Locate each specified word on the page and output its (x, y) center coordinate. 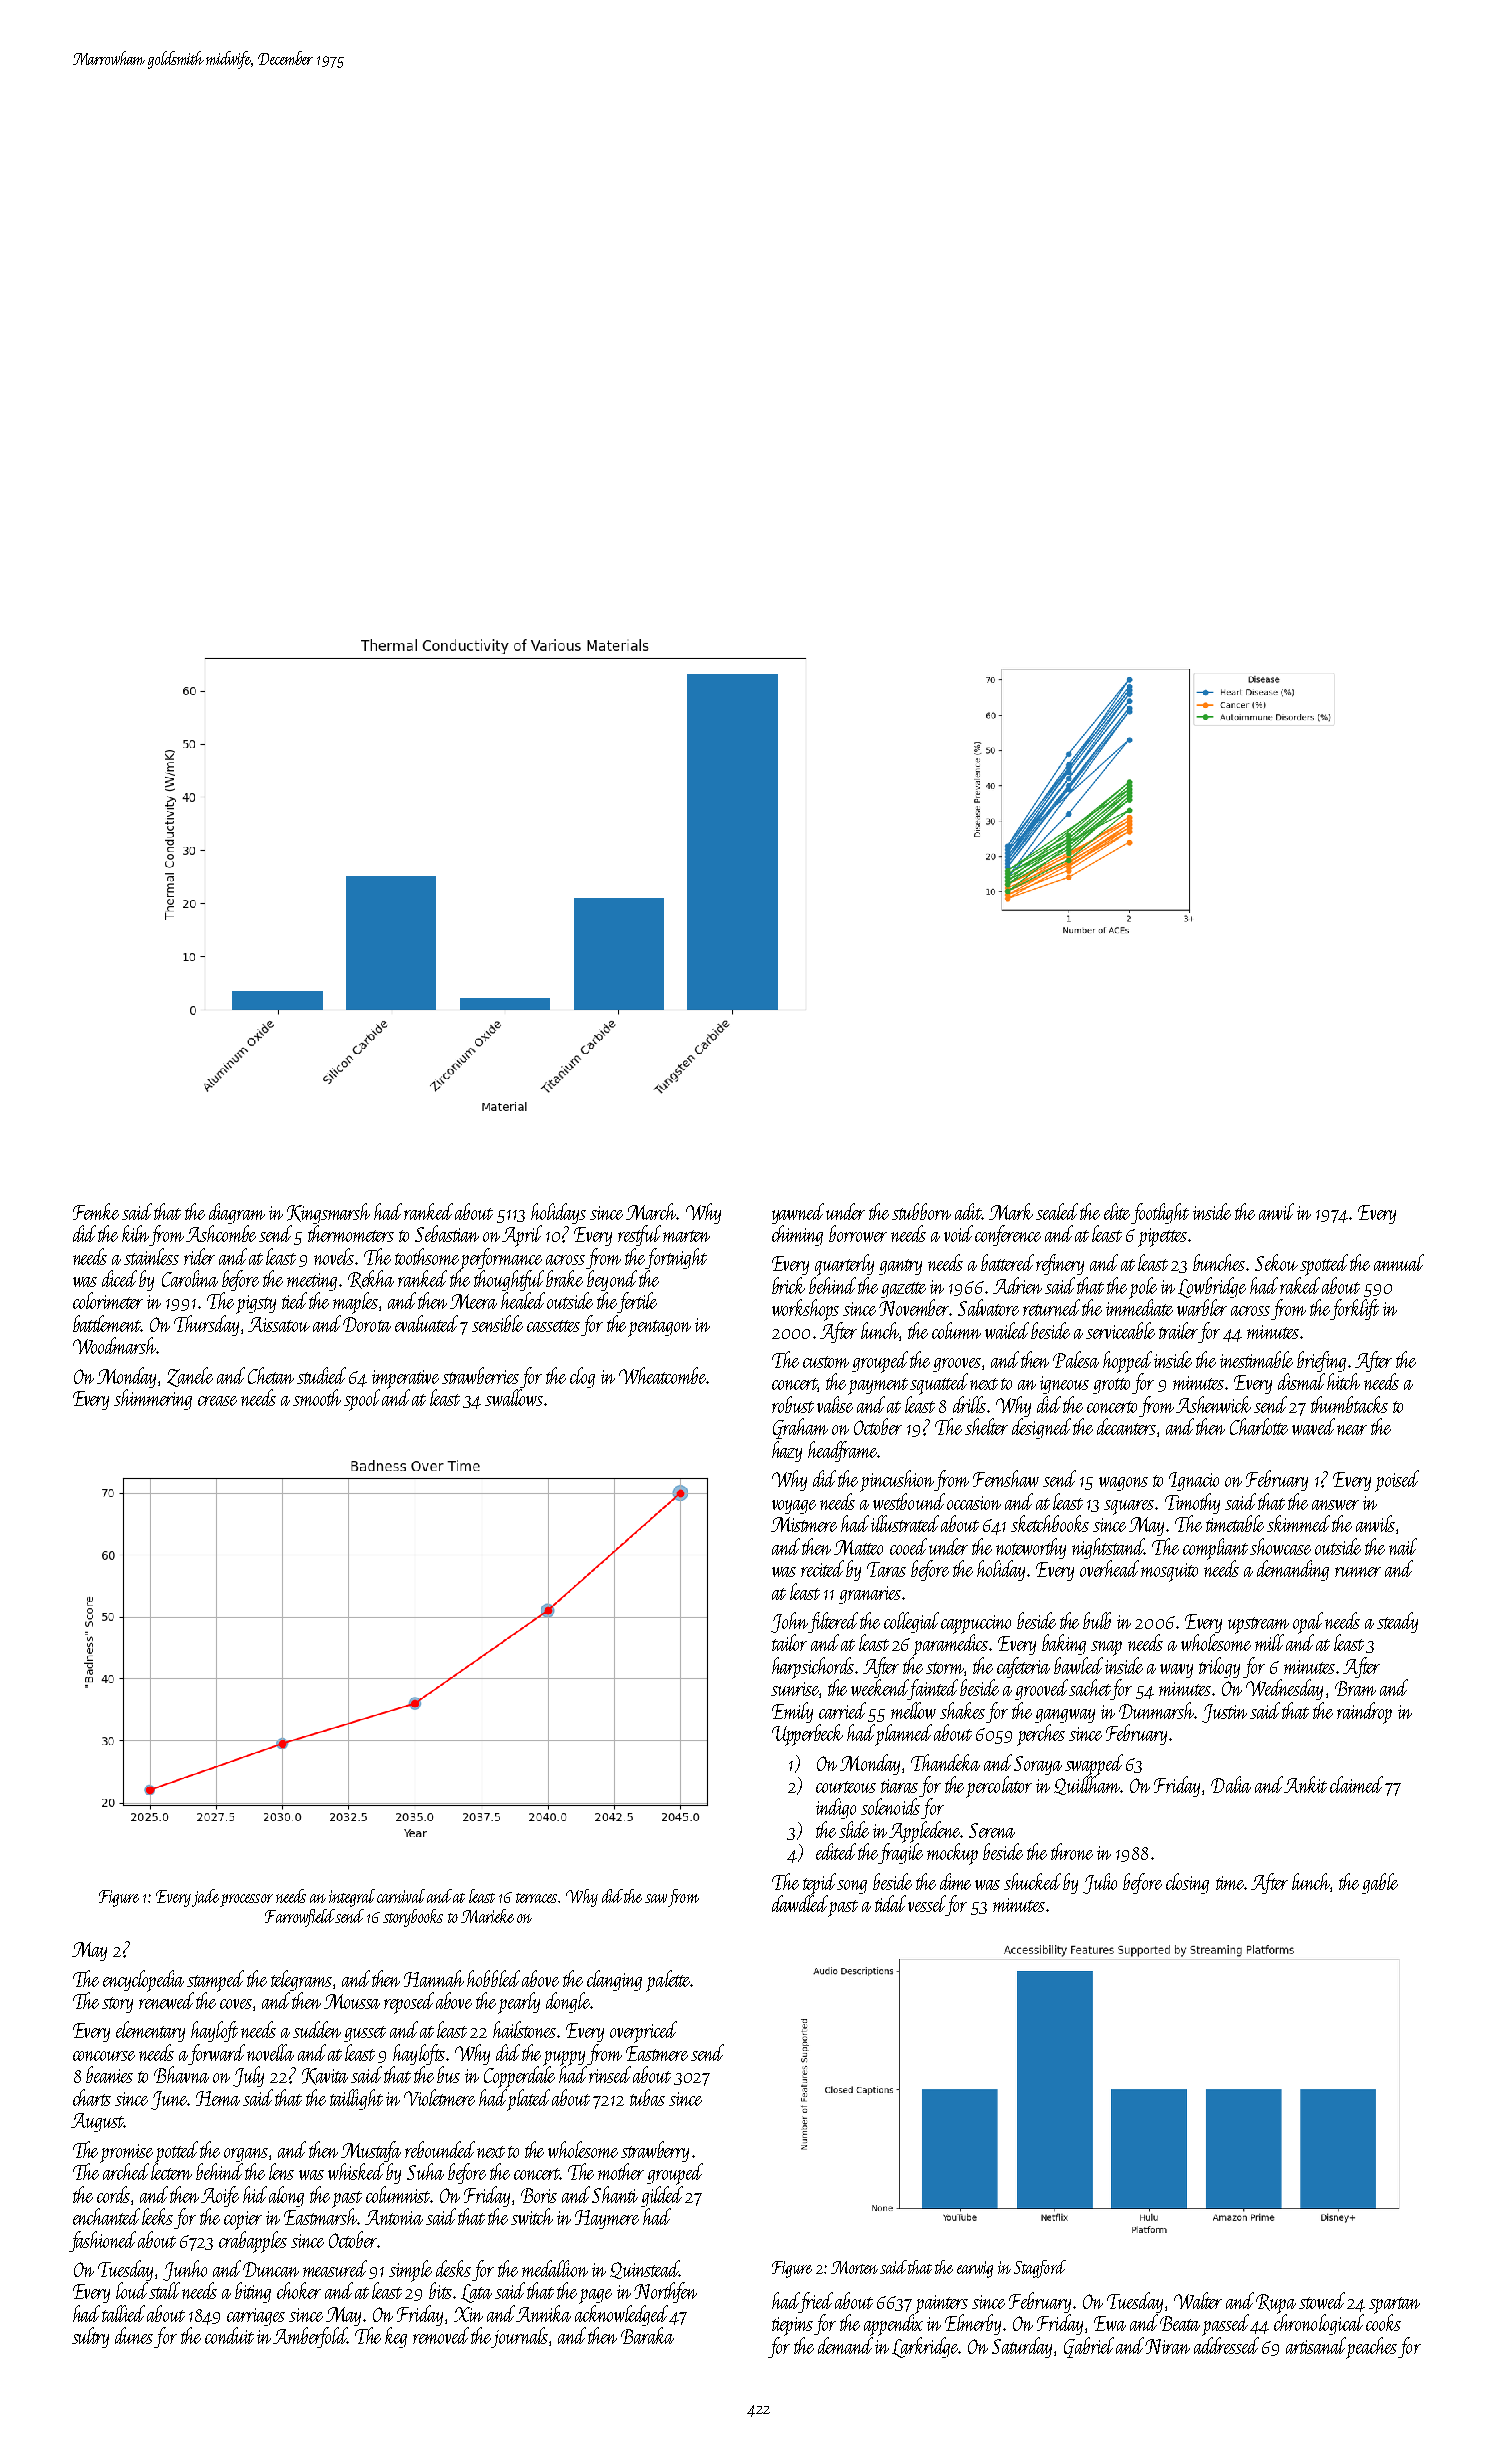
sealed (1057, 1211)
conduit (229, 2335)
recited (824, 1568)
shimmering (153, 1399)
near (1352, 1430)
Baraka (647, 2335)
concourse (104, 2056)
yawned (798, 1213)
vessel (927, 1903)
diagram (237, 1213)
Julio (1100, 1883)
